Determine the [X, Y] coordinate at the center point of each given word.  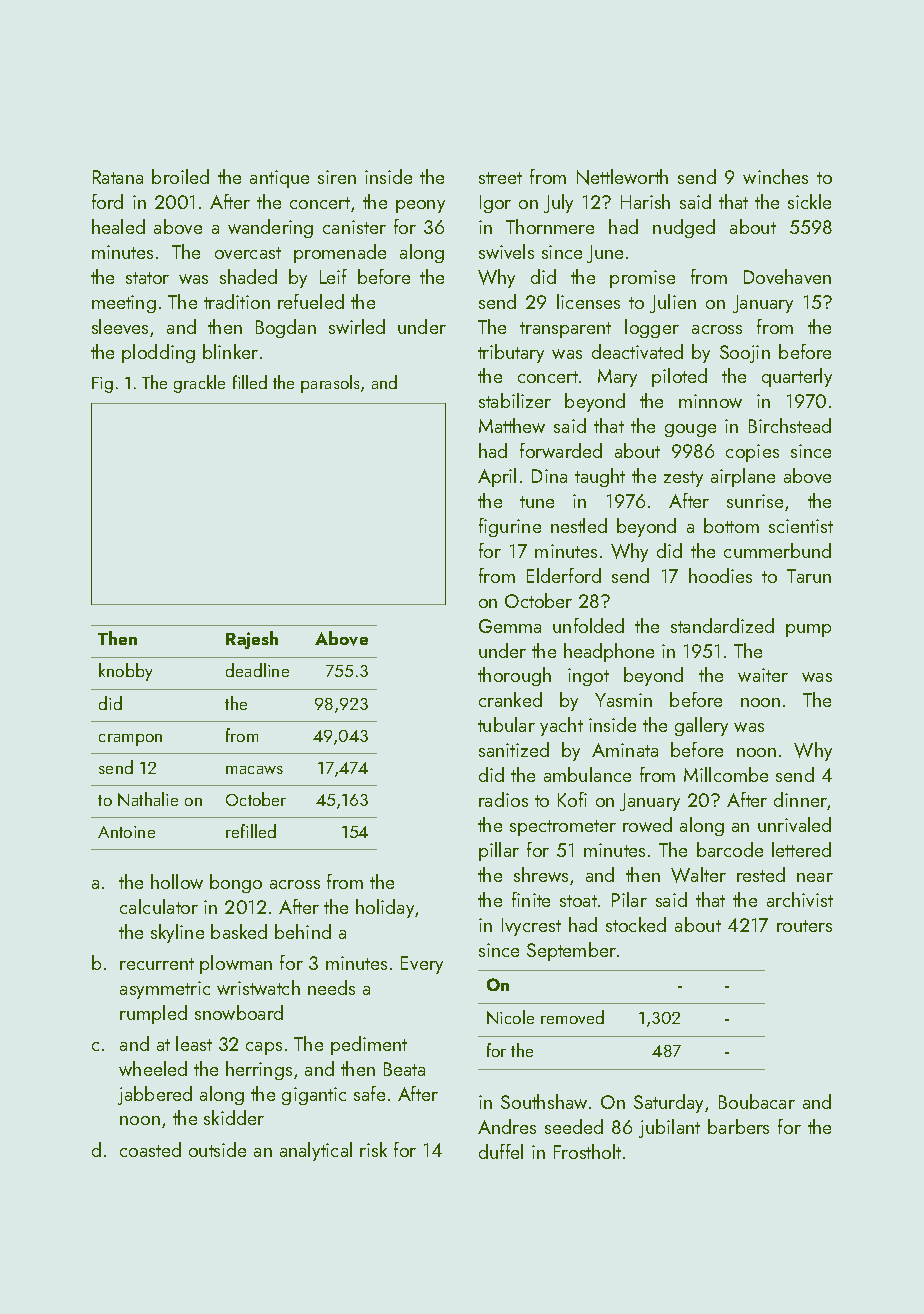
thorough [514, 676]
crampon [130, 740]
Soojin [745, 354]
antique [279, 179]
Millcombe [726, 774]
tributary [511, 353]
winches [775, 176]
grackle [199, 384]
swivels [506, 251]
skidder [234, 1117]
